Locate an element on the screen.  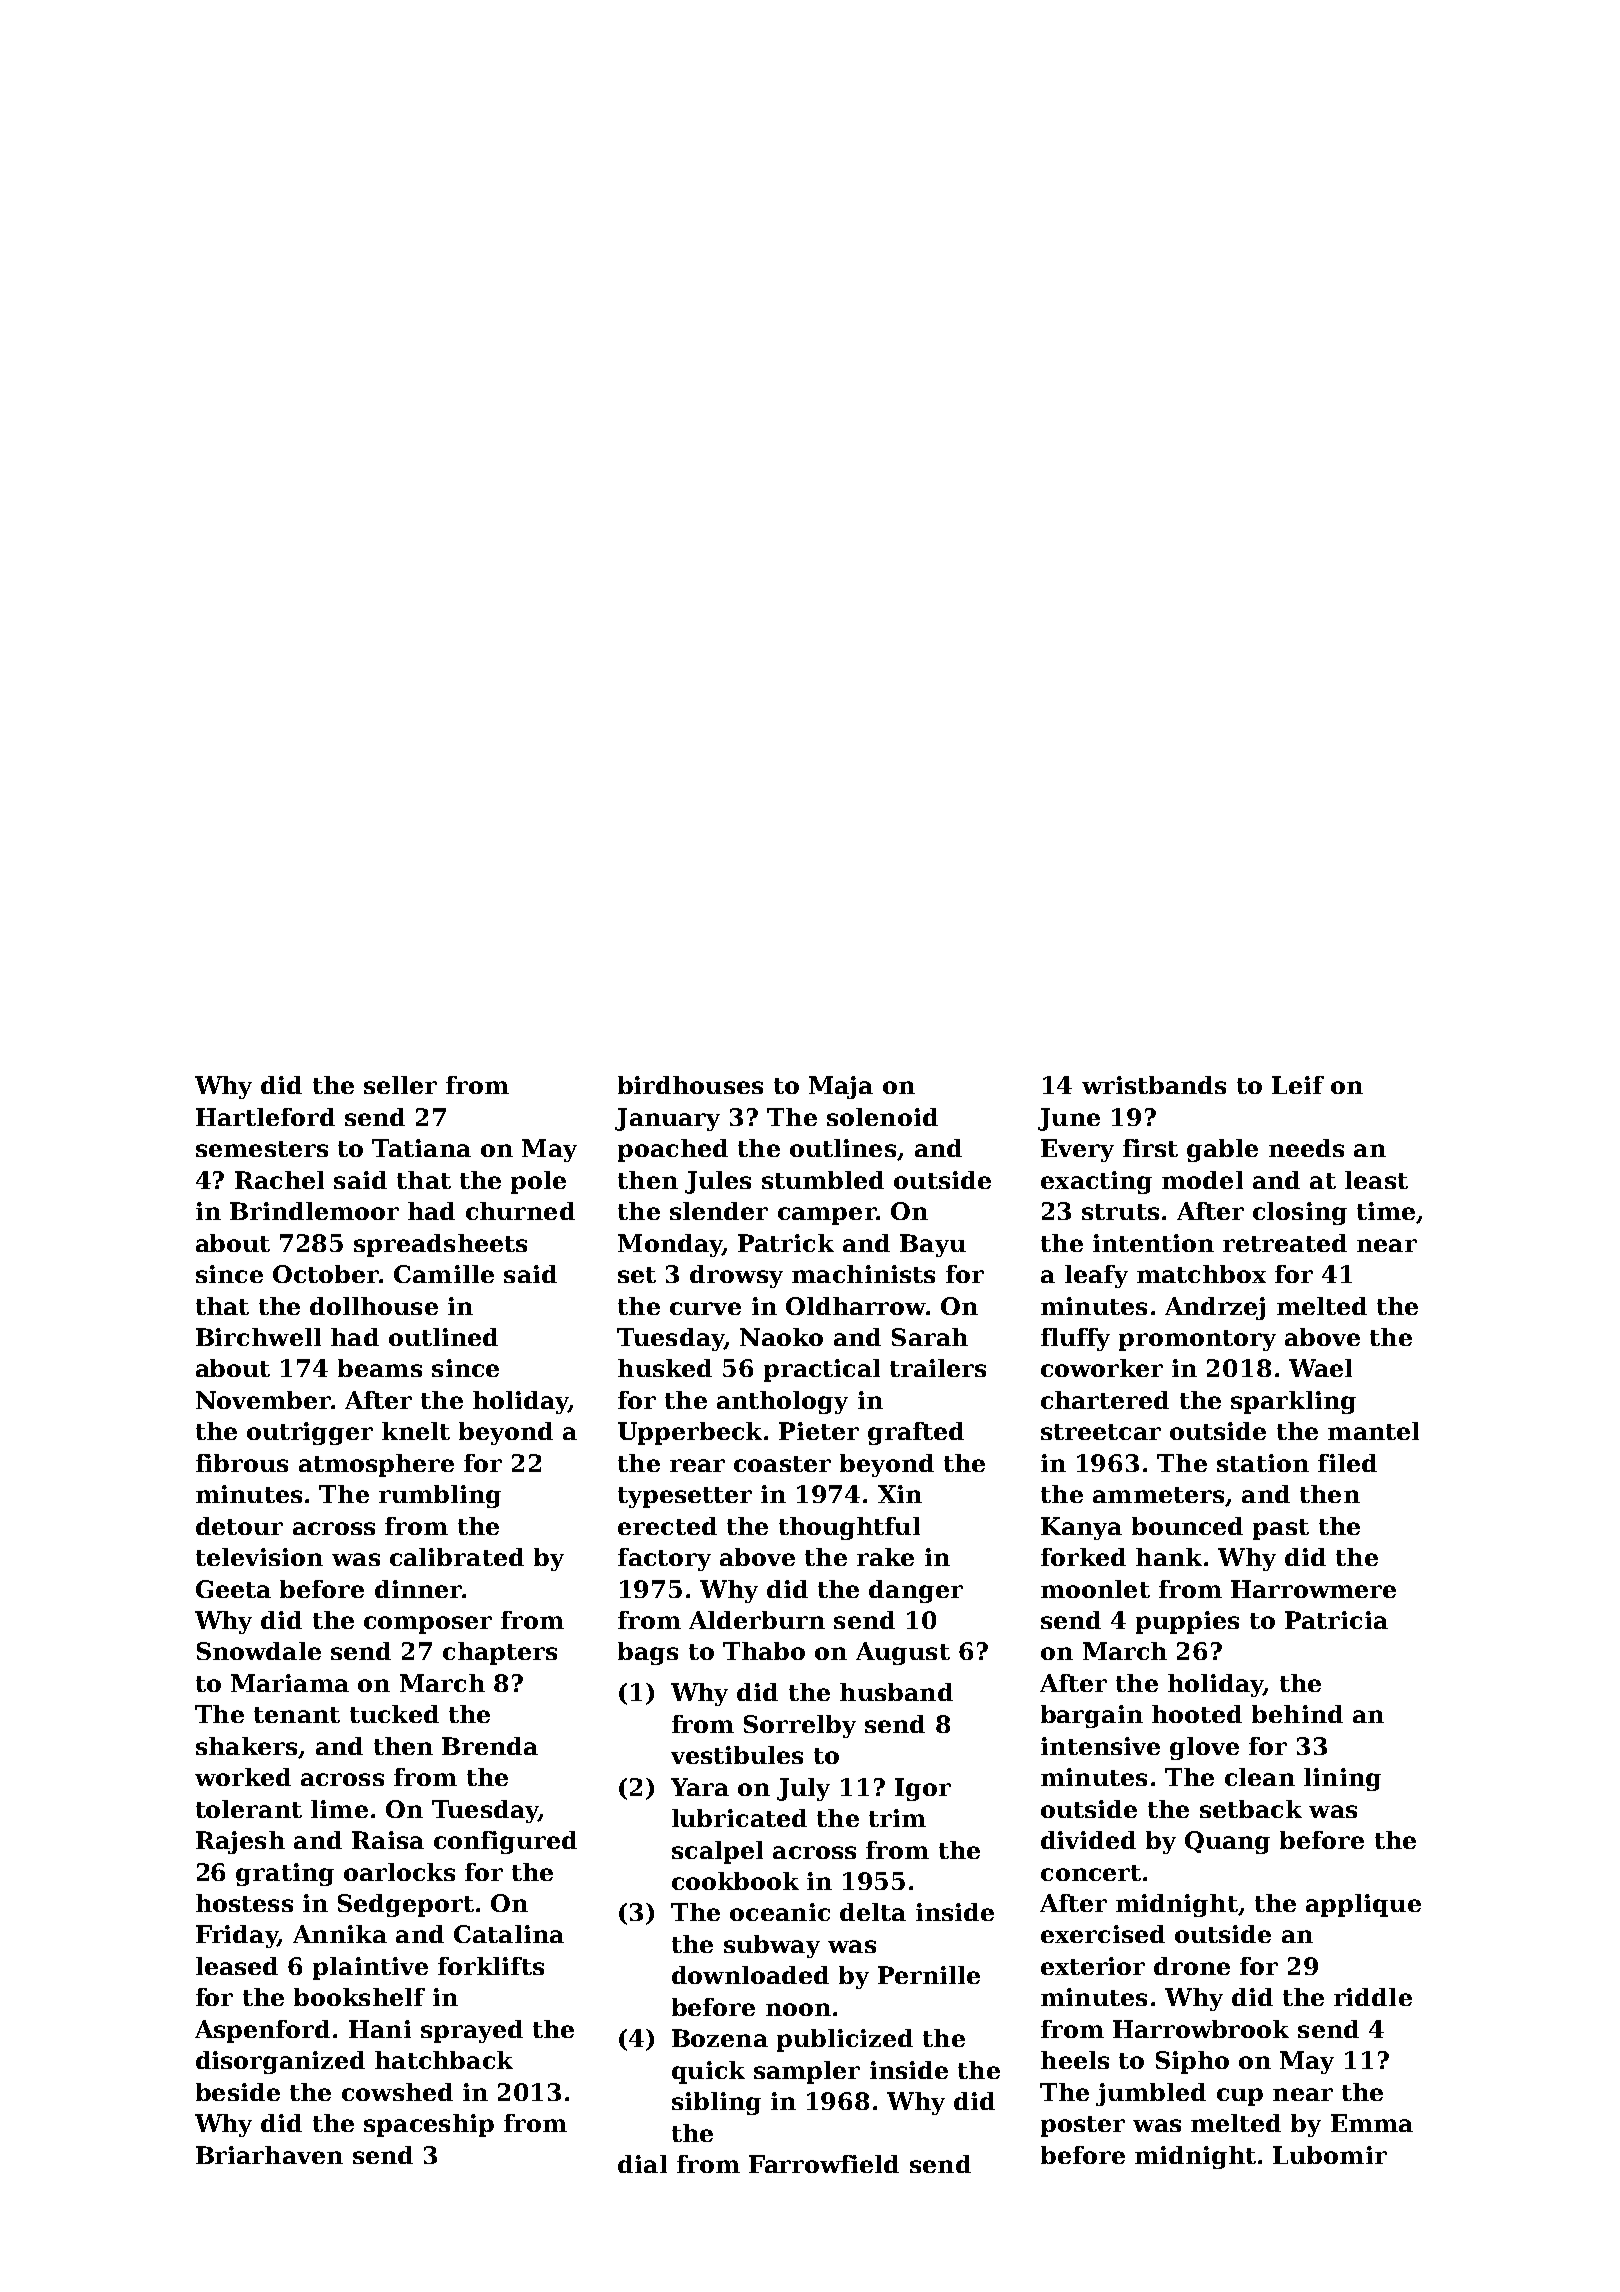
behind is located at coordinates (1297, 1714).
